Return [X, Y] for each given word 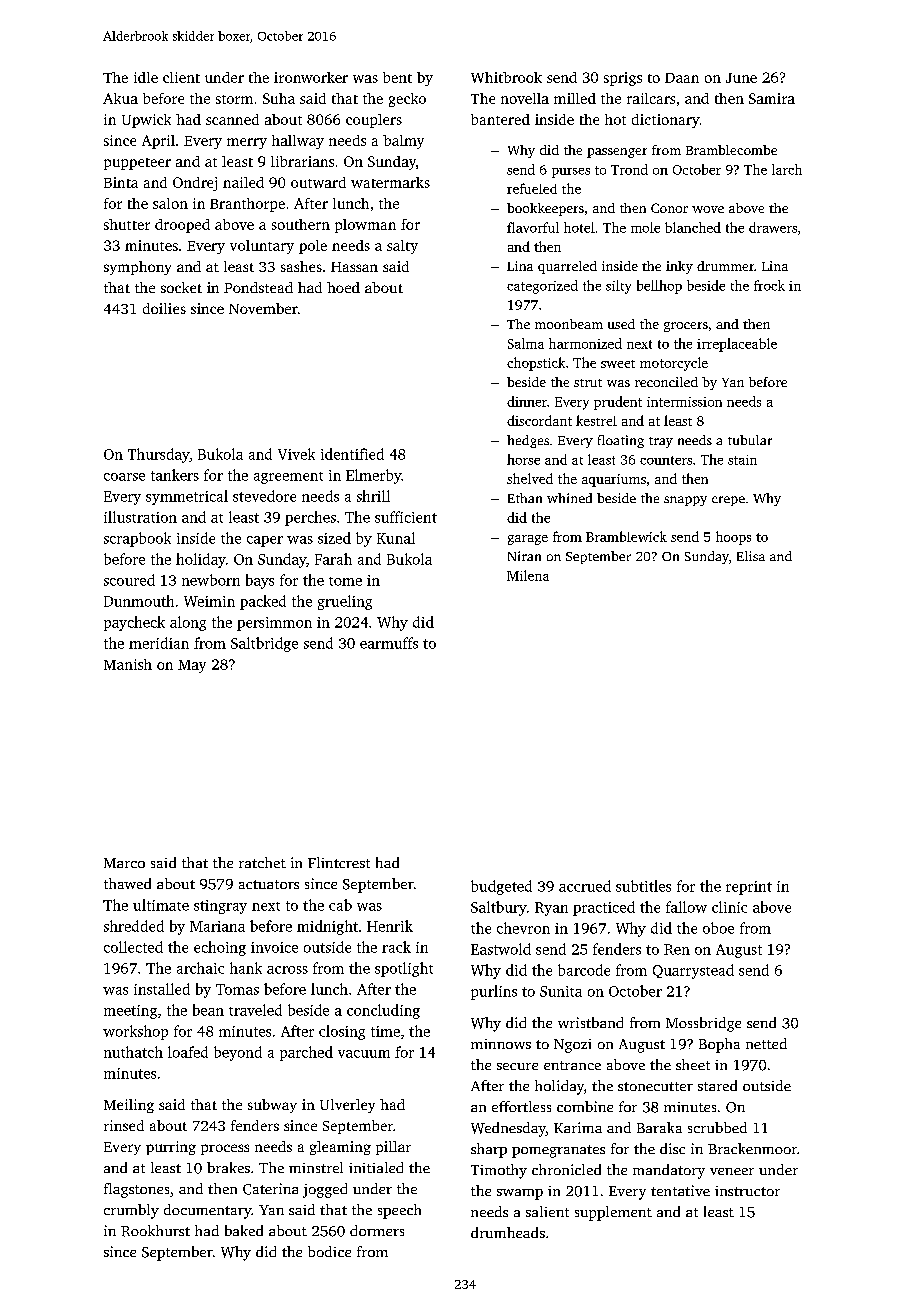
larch [787, 169]
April [158, 142]
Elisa [751, 556]
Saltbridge [264, 644]
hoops [733, 538]
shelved [530, 478]
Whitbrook [506, 77]
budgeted [501, 887]
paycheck [134, 623]
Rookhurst [155, 1231]
